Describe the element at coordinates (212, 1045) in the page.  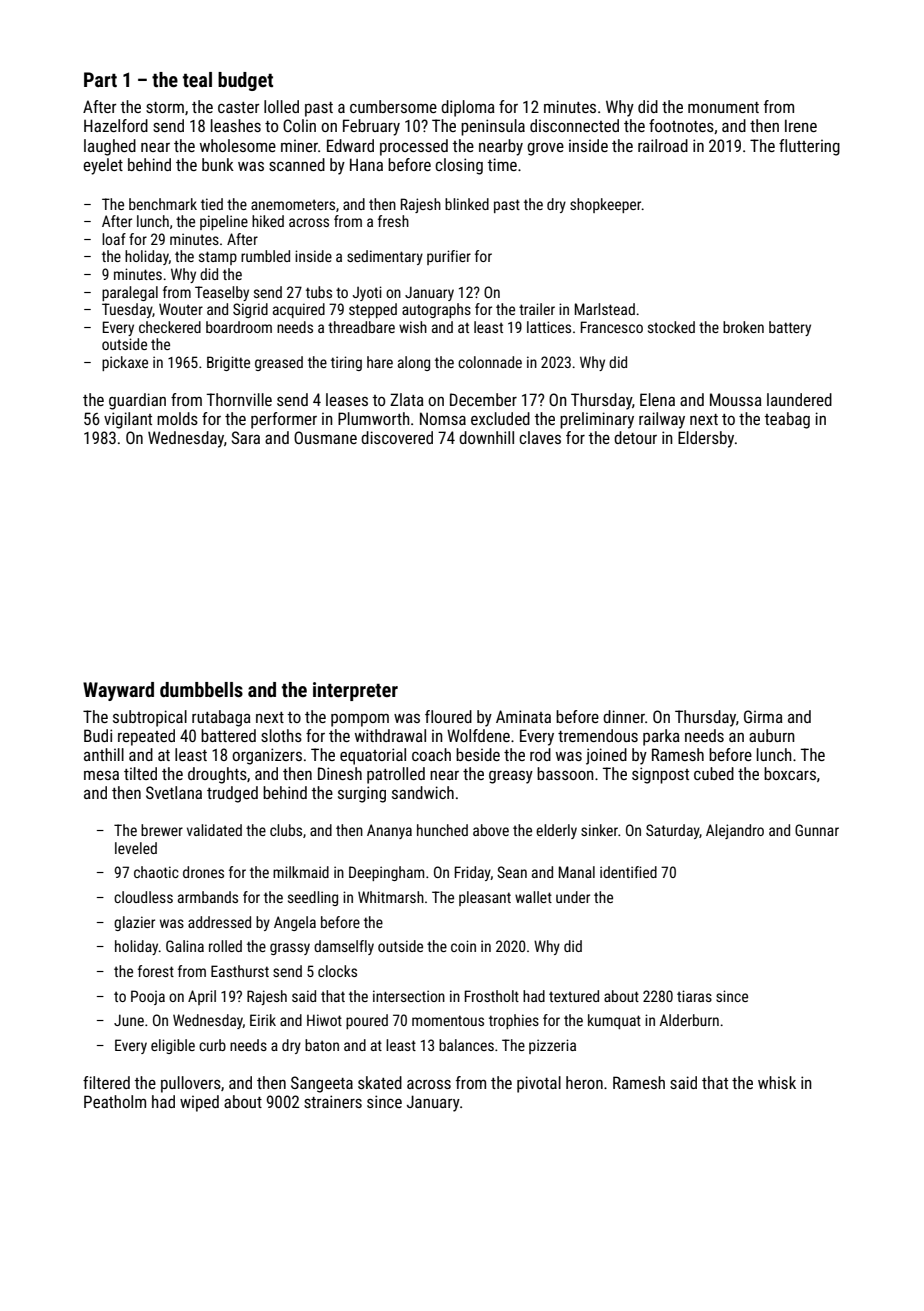
I see `curb` at that location.
